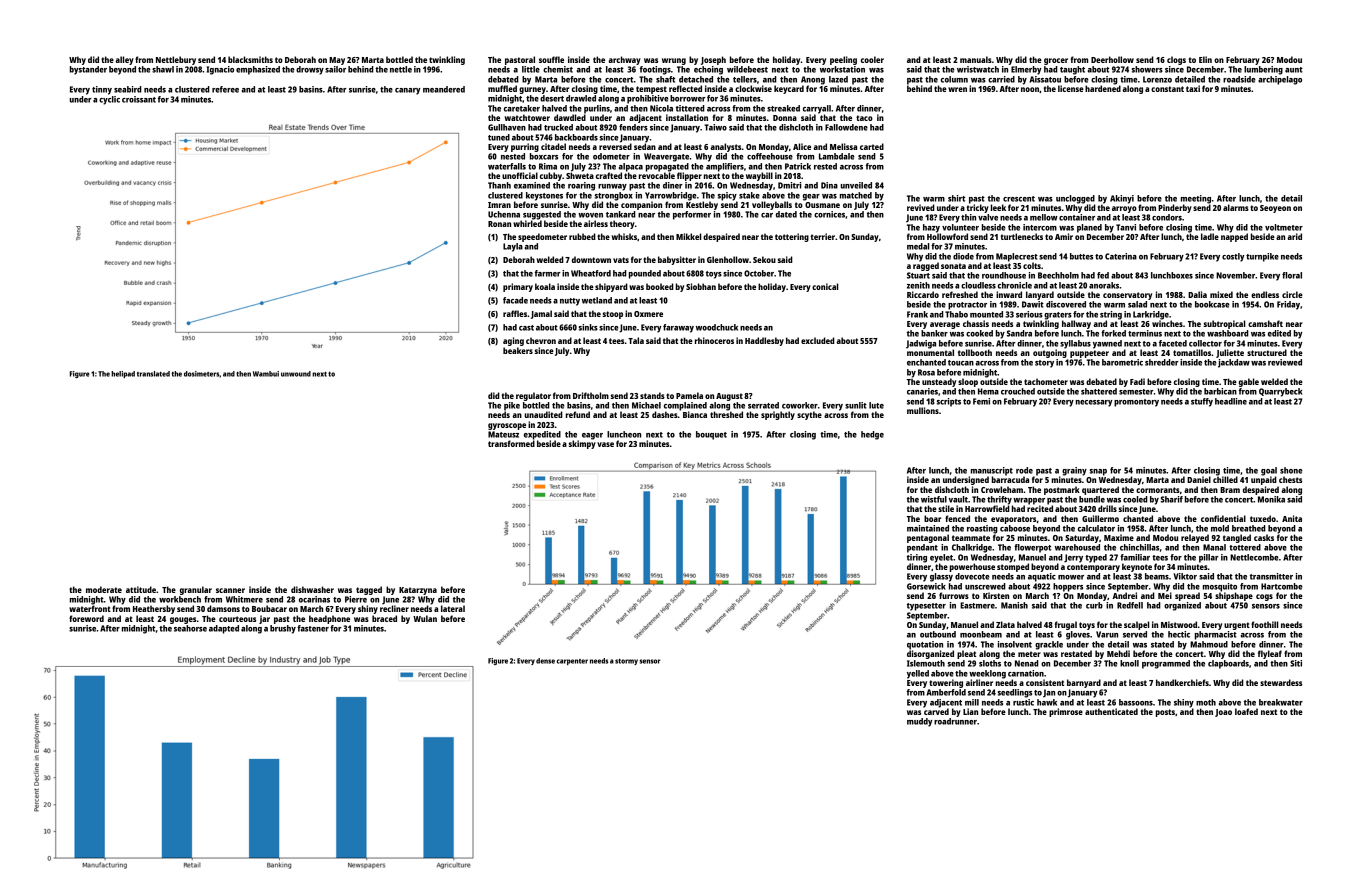  What do you see at coordinates (783, 108) in the screenshot?
I see `streaked` at bounding box center [783, 108].
